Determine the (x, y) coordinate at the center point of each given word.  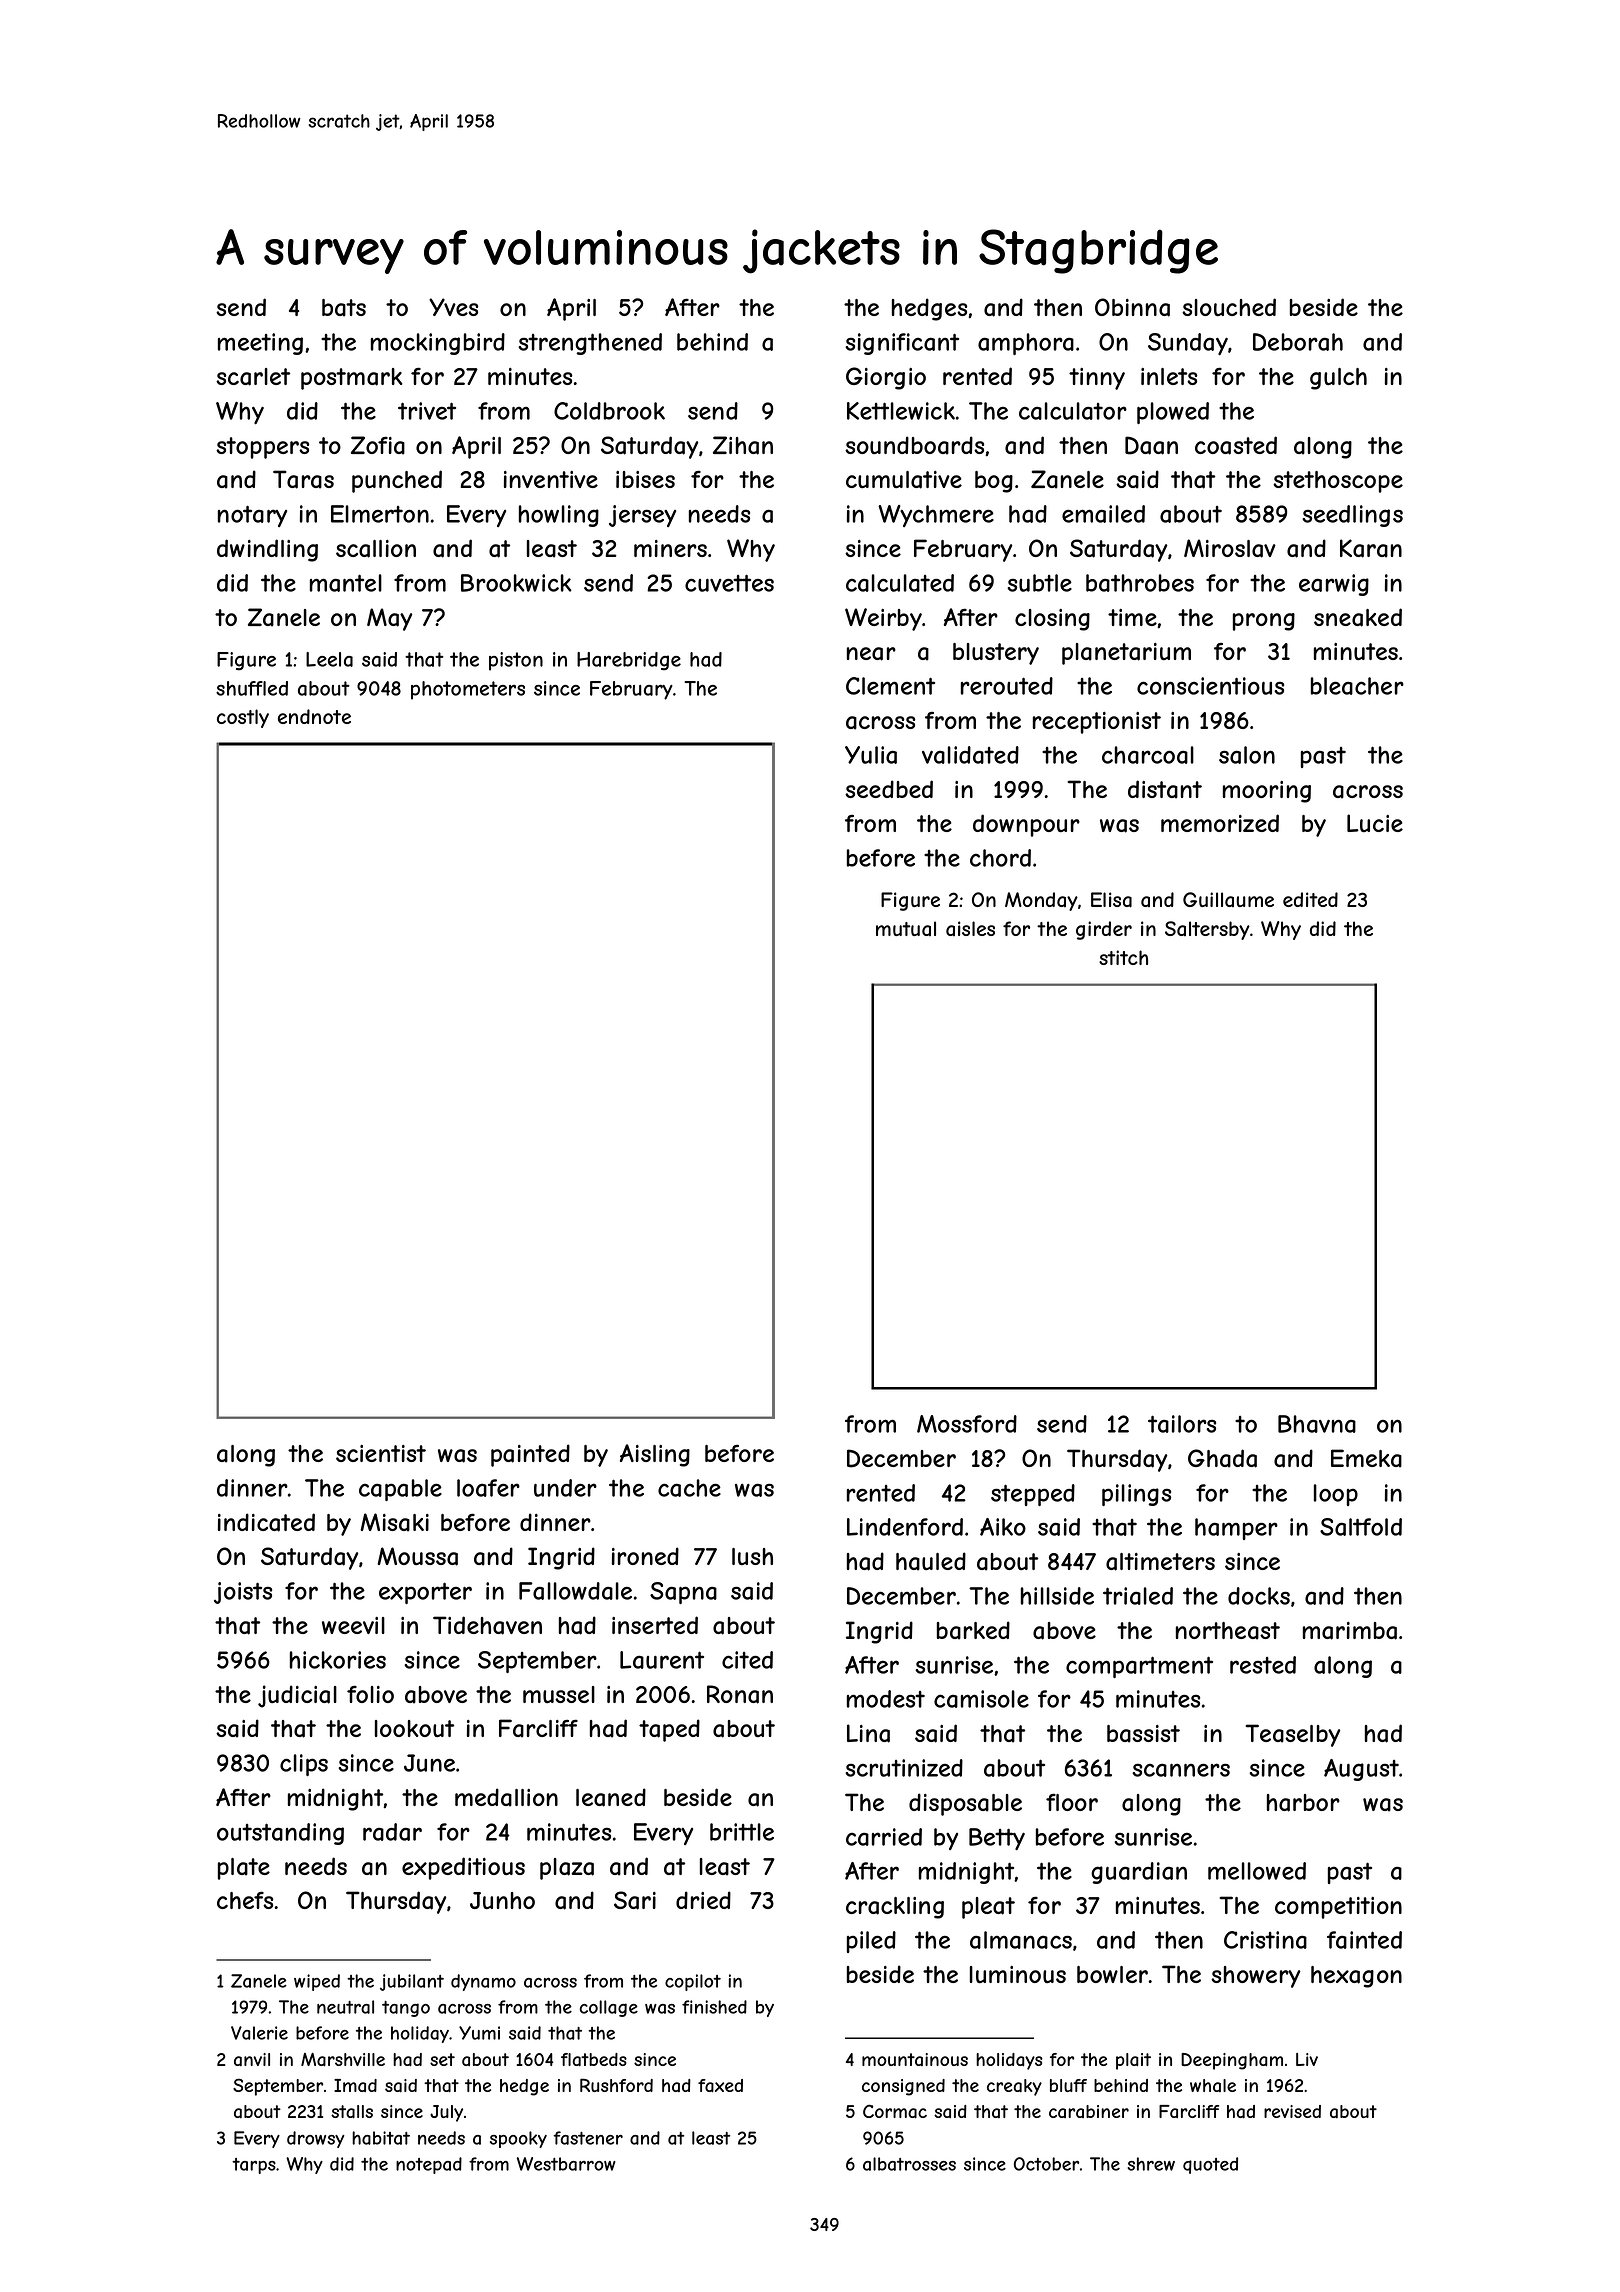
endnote (314, 716)
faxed (720, 2086)
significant (902, 344)
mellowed (1257, 1871)
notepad (429, 2165)
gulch (1338, 379)
